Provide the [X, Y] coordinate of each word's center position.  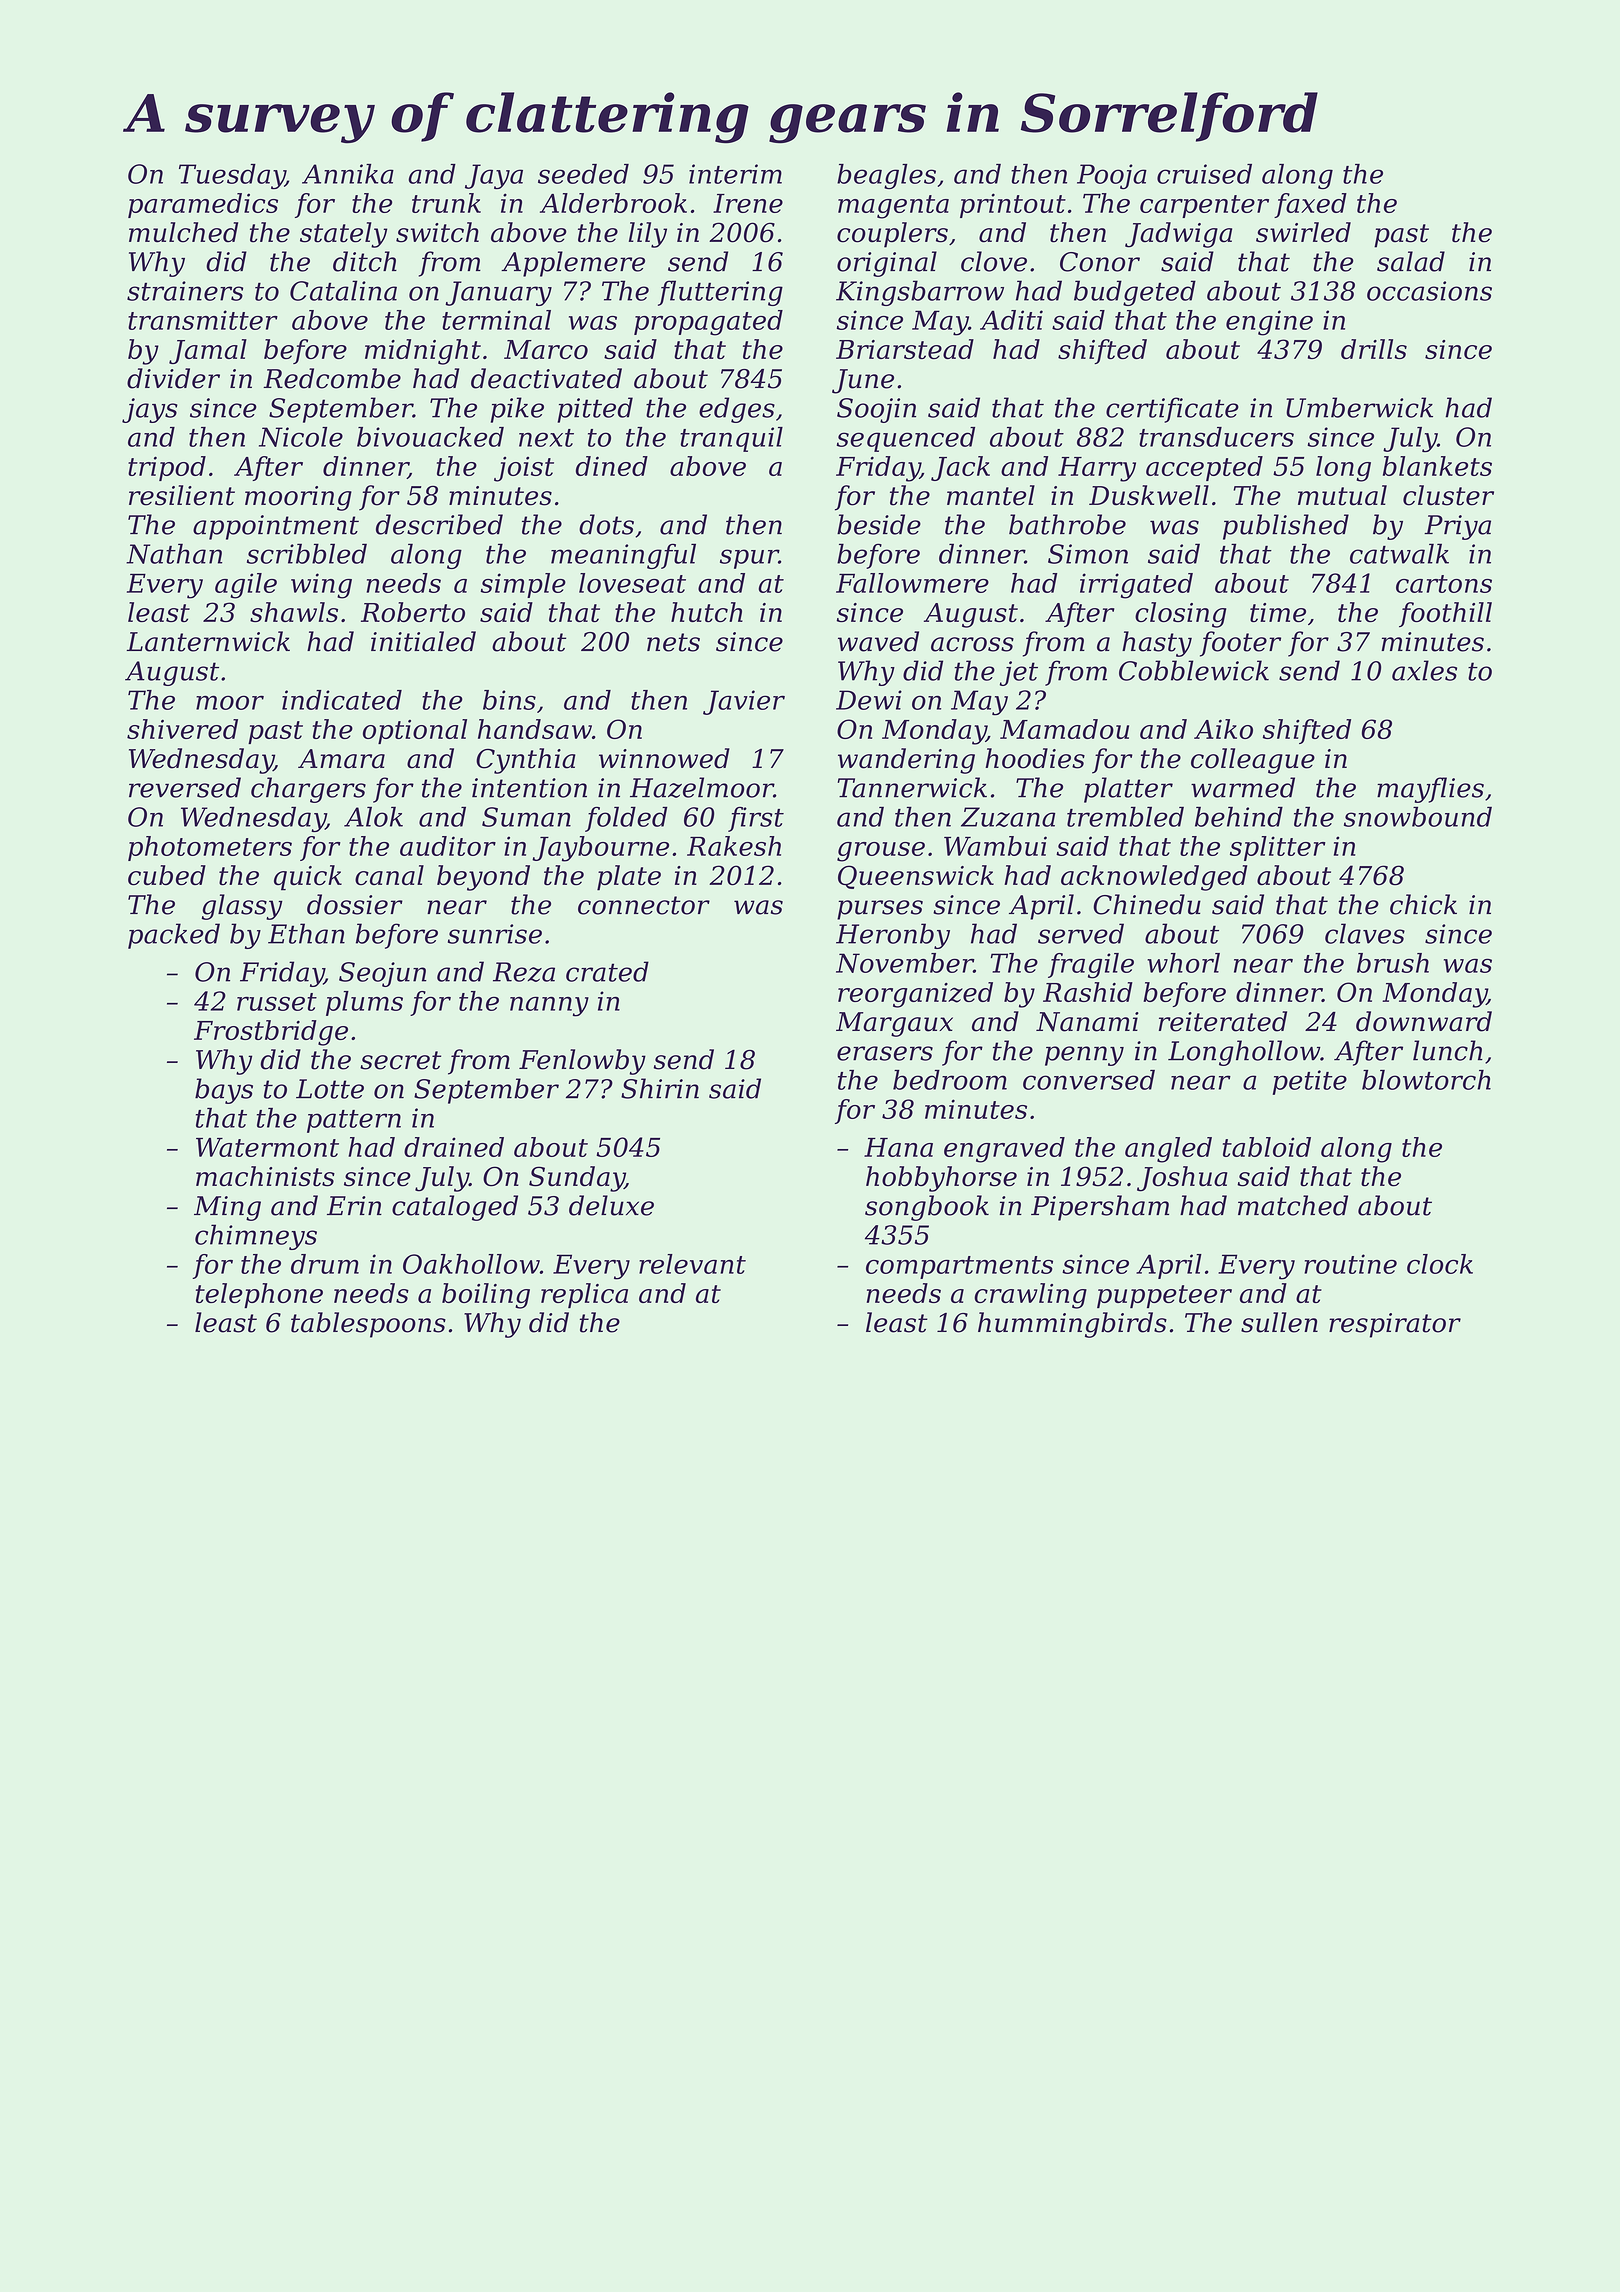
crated [607, 971]
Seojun [383, 974]
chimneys [256, 1237]
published [1286, 527]
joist [524, 469]
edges [737, 410]
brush [1393, 963]
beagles [886, 176]
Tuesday [232, 176]
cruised [1204, 174]
